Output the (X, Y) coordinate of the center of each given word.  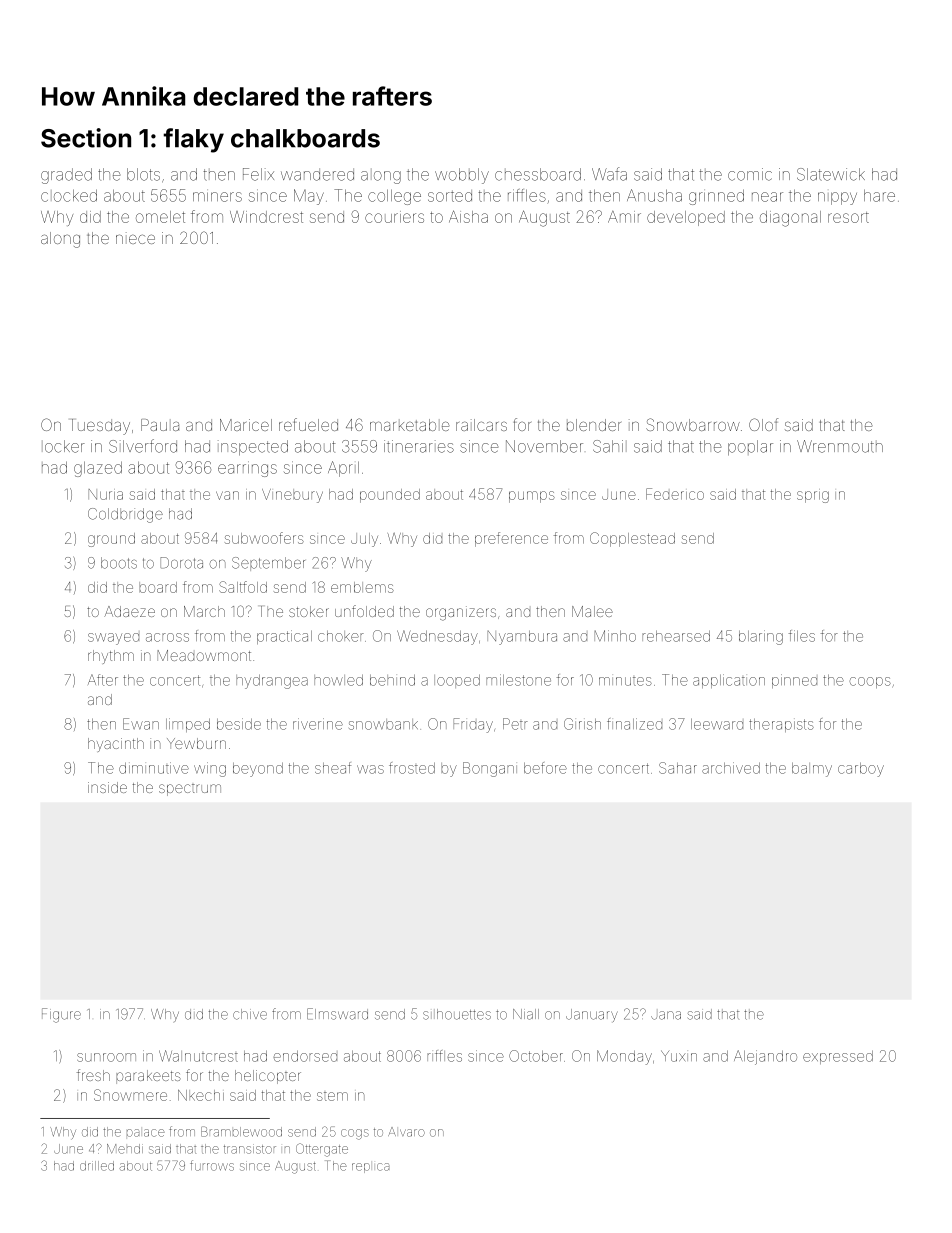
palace (146, 1133)
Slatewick (831, 174)
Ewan (141, 724)
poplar (750, 448)
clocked (69, 195)
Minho (615, 636)
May (309, 197)
